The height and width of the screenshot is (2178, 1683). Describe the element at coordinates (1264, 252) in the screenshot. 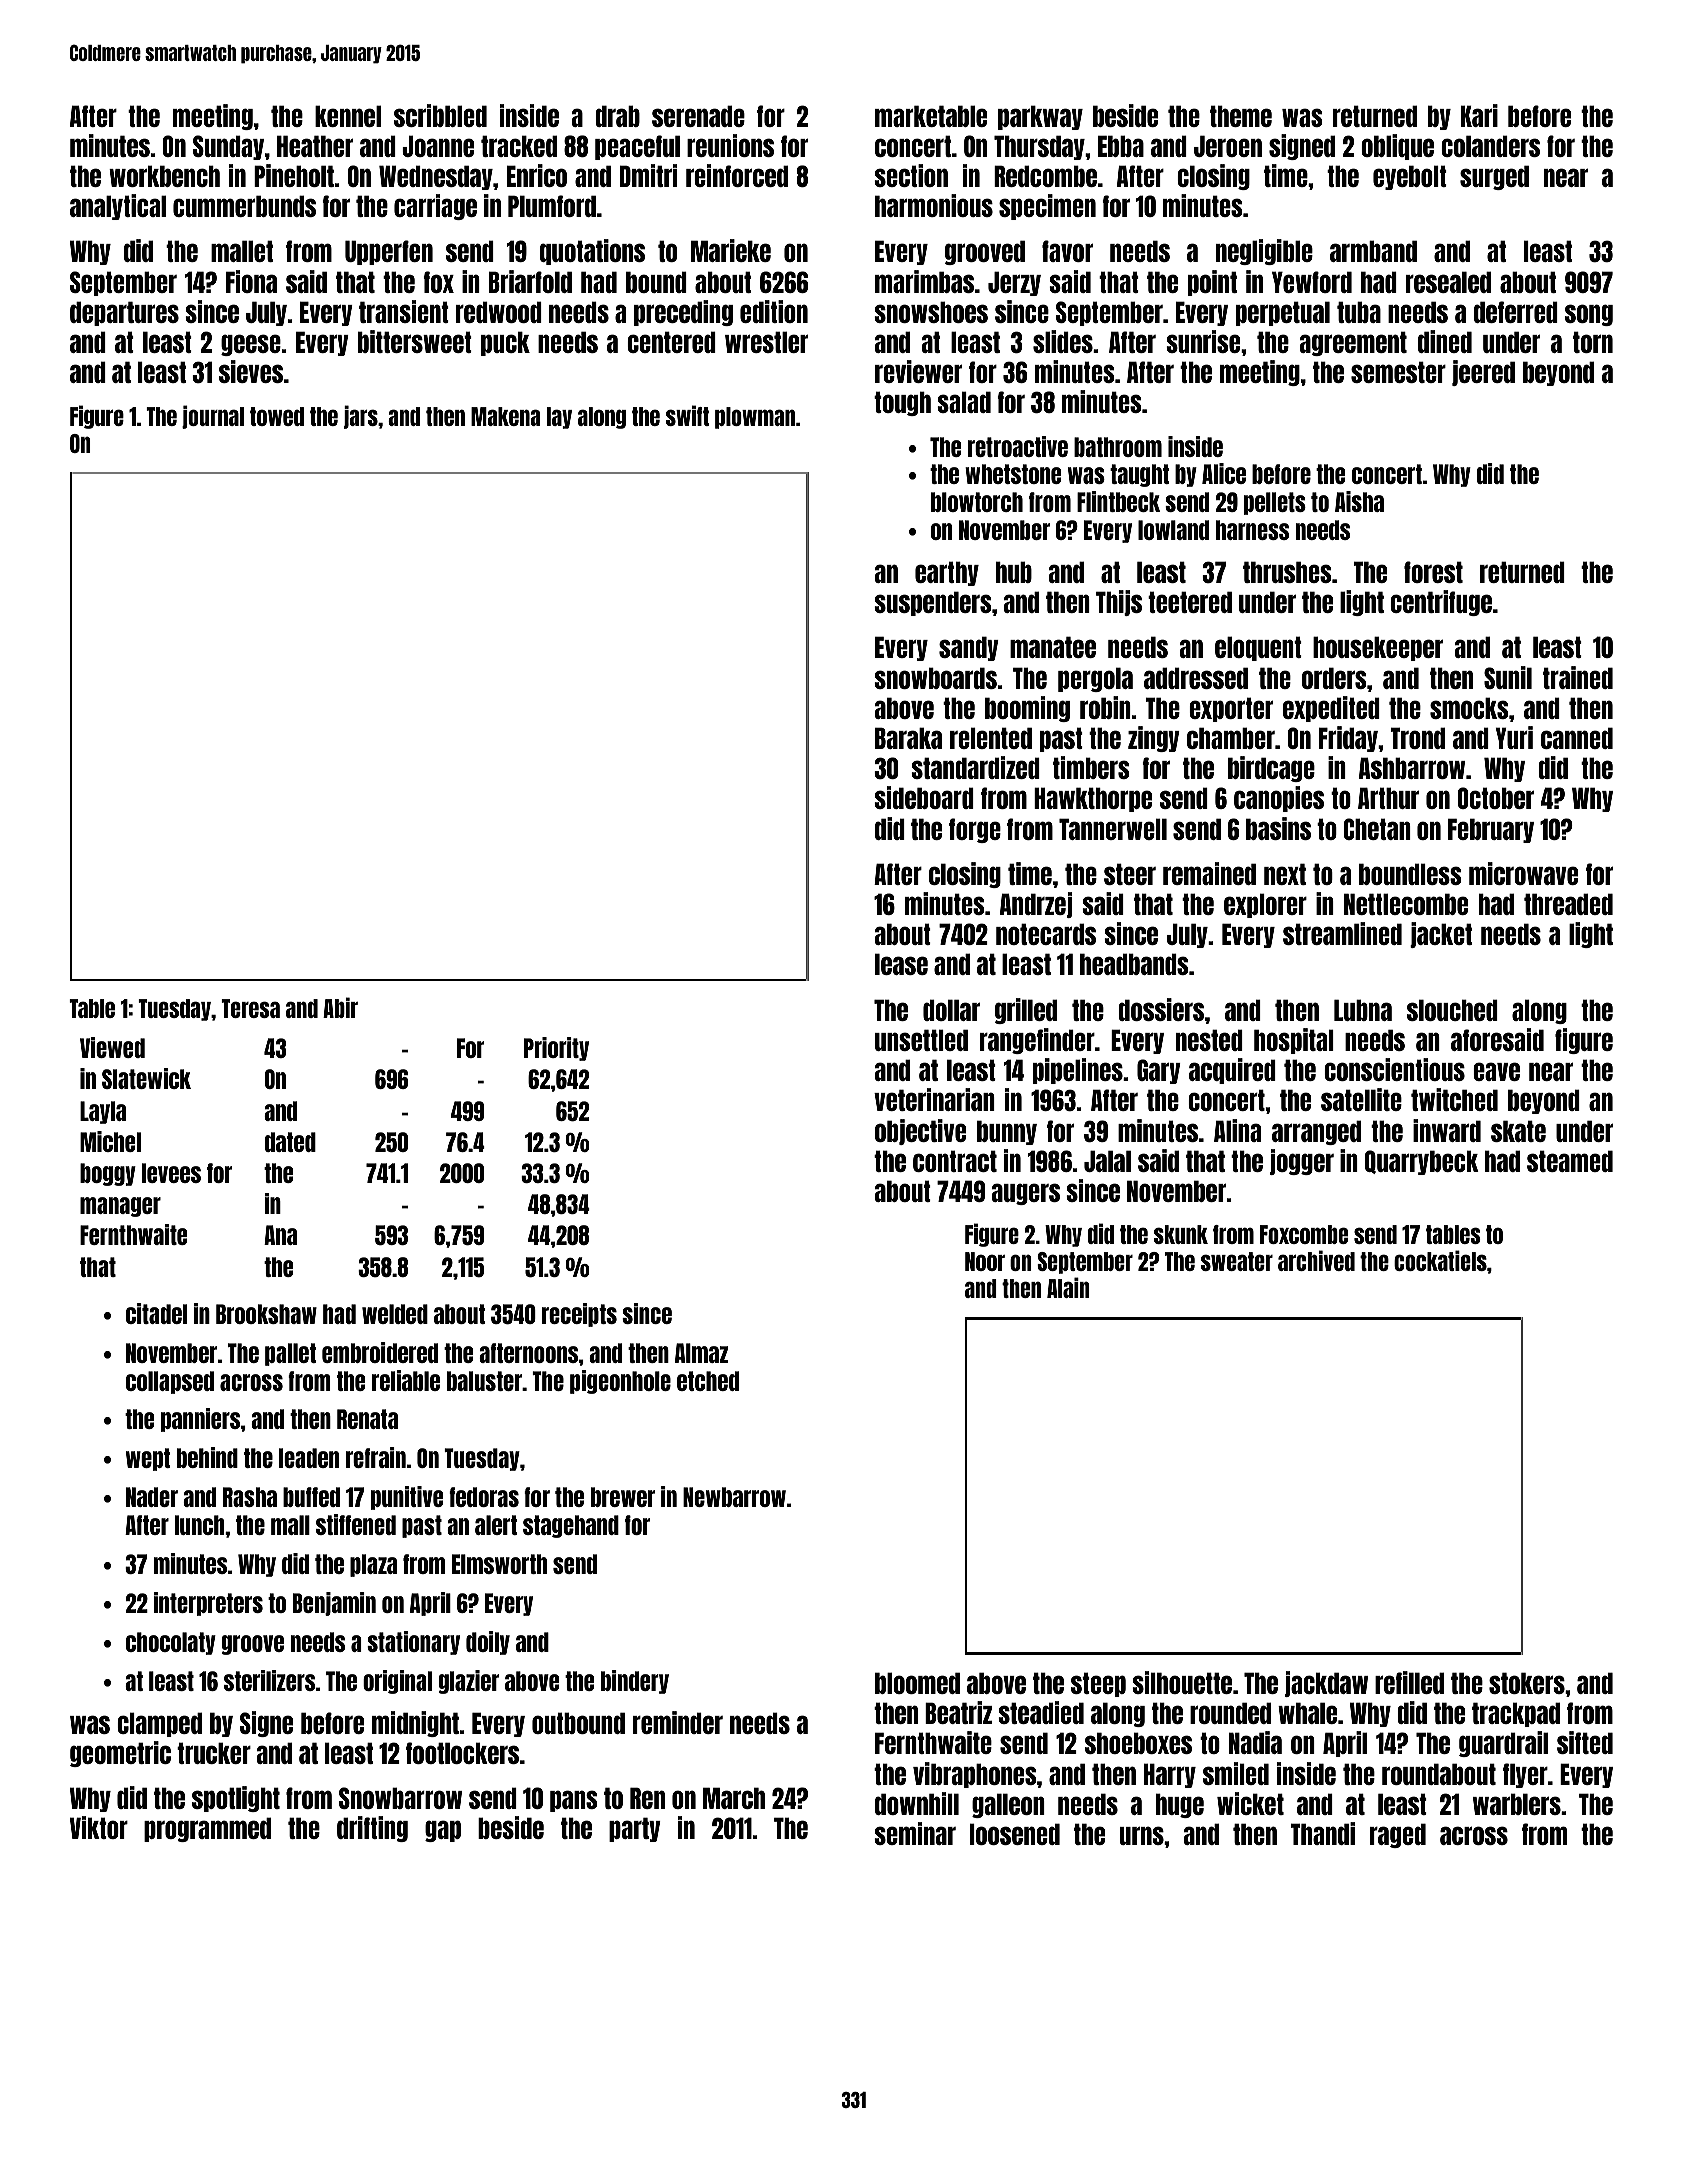

I see `negligible` at that location.
